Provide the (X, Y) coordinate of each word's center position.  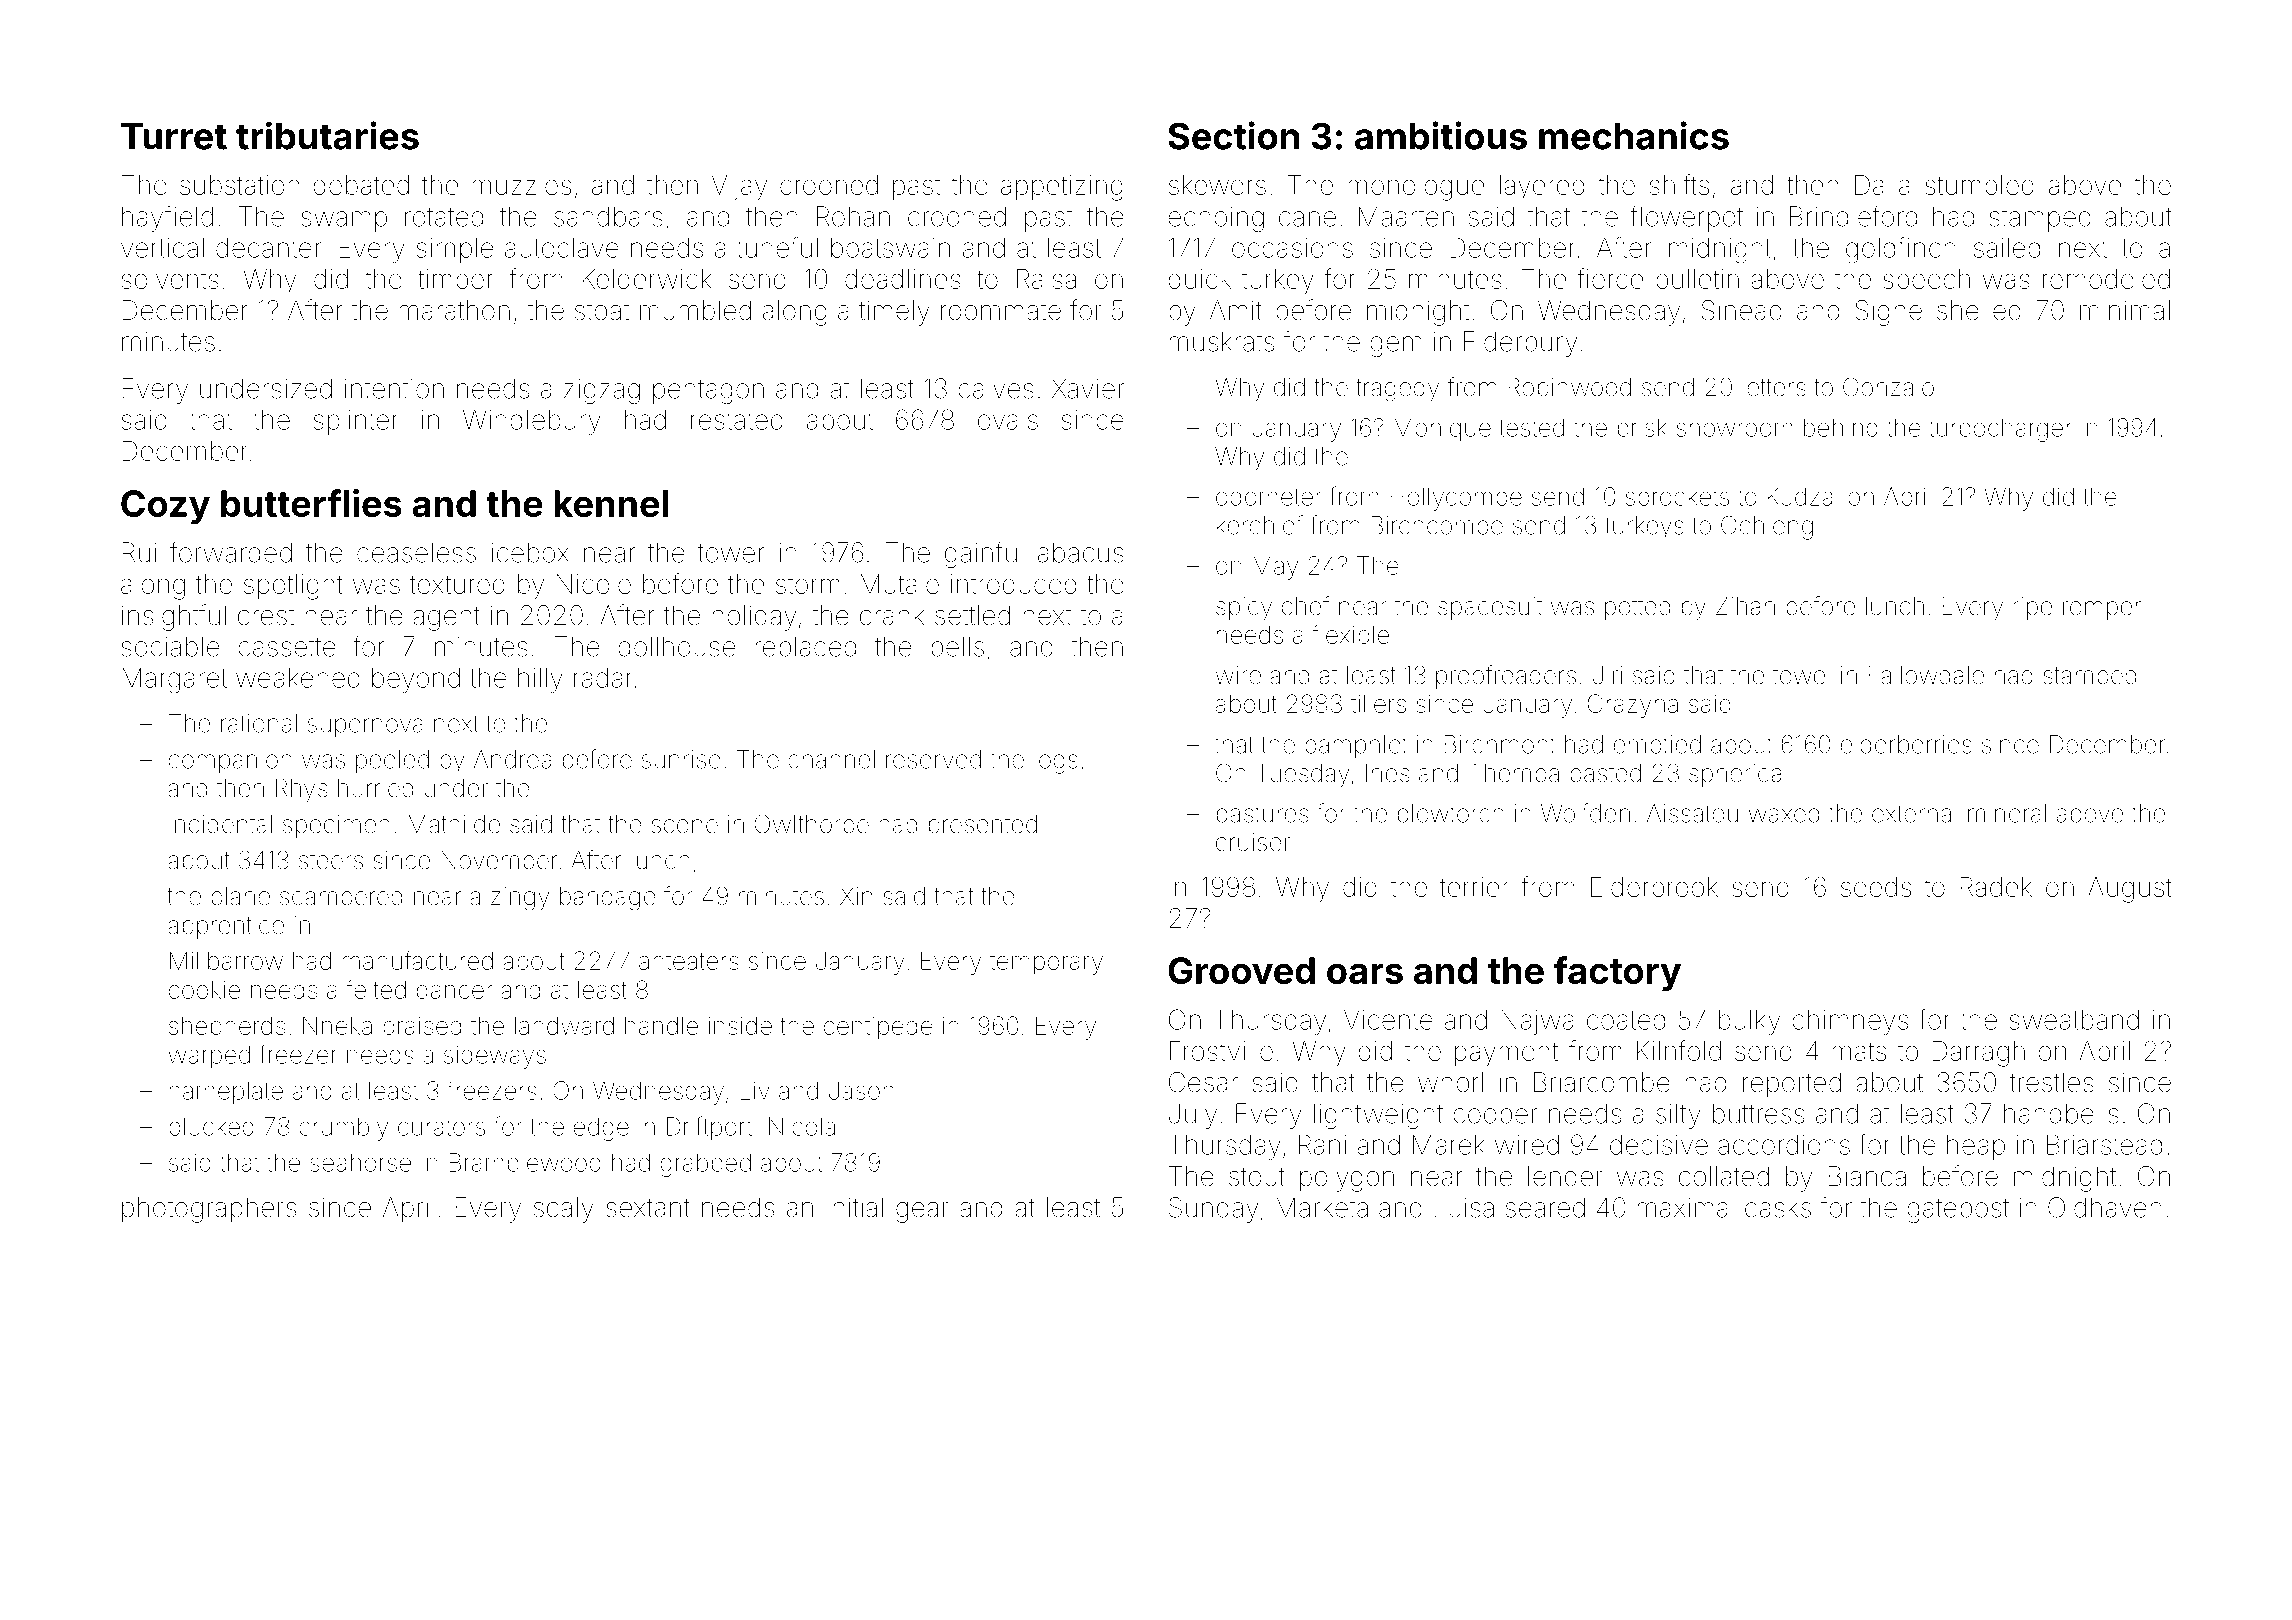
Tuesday (1303, 775)
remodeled (2106, 279)
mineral (2007, 813)
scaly (564, 1210)
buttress (1758, 1113)
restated (737, 420)
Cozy (165, 507)
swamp (344, 221)
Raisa (1046, 279)
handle (661, 1025)
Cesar (1203, 1082)
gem (1396, 346)
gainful (984, 554)
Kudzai (1803, 496)
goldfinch (1901, 250)
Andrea (512, 759)
